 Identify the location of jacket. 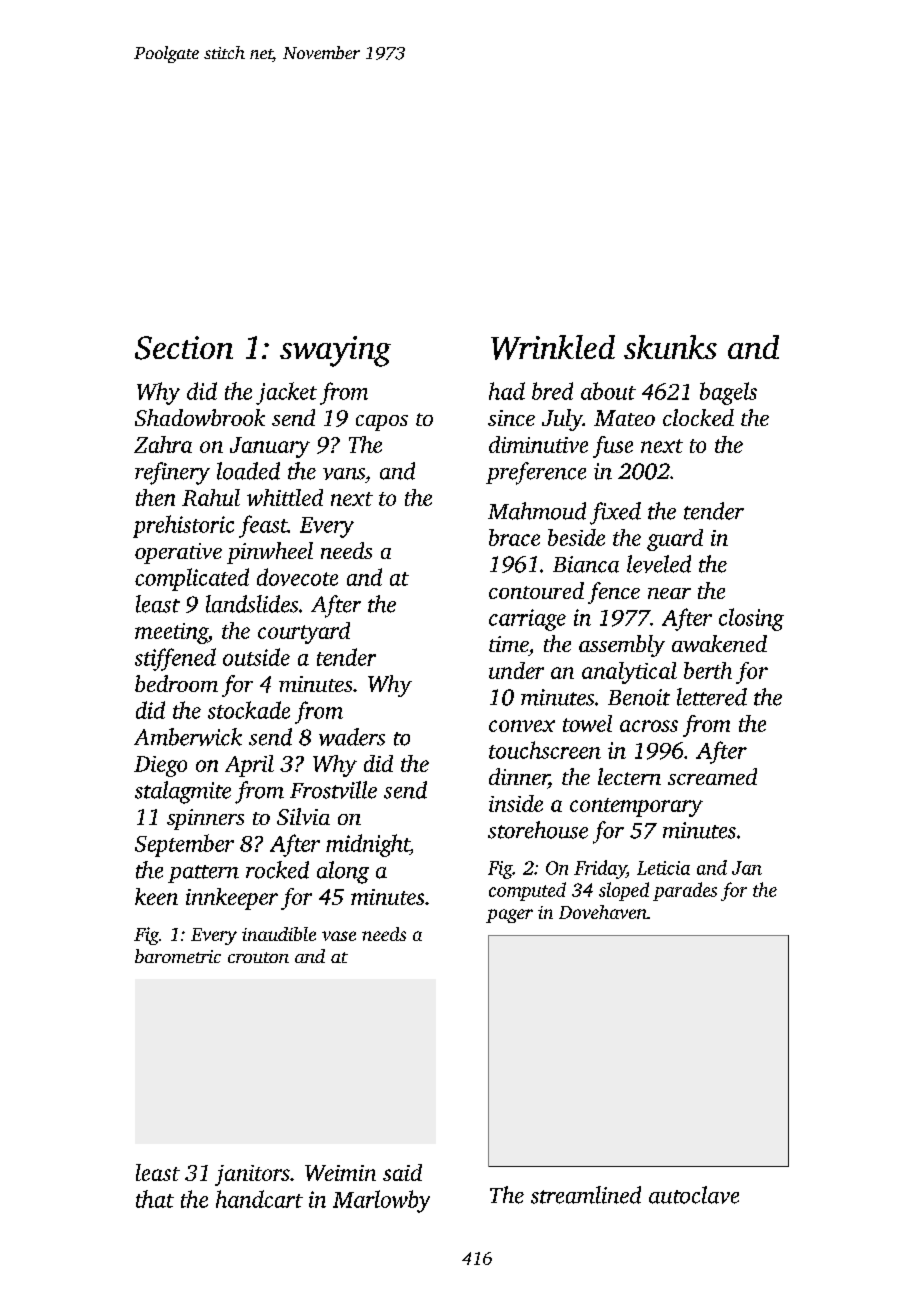
(286, 393).
